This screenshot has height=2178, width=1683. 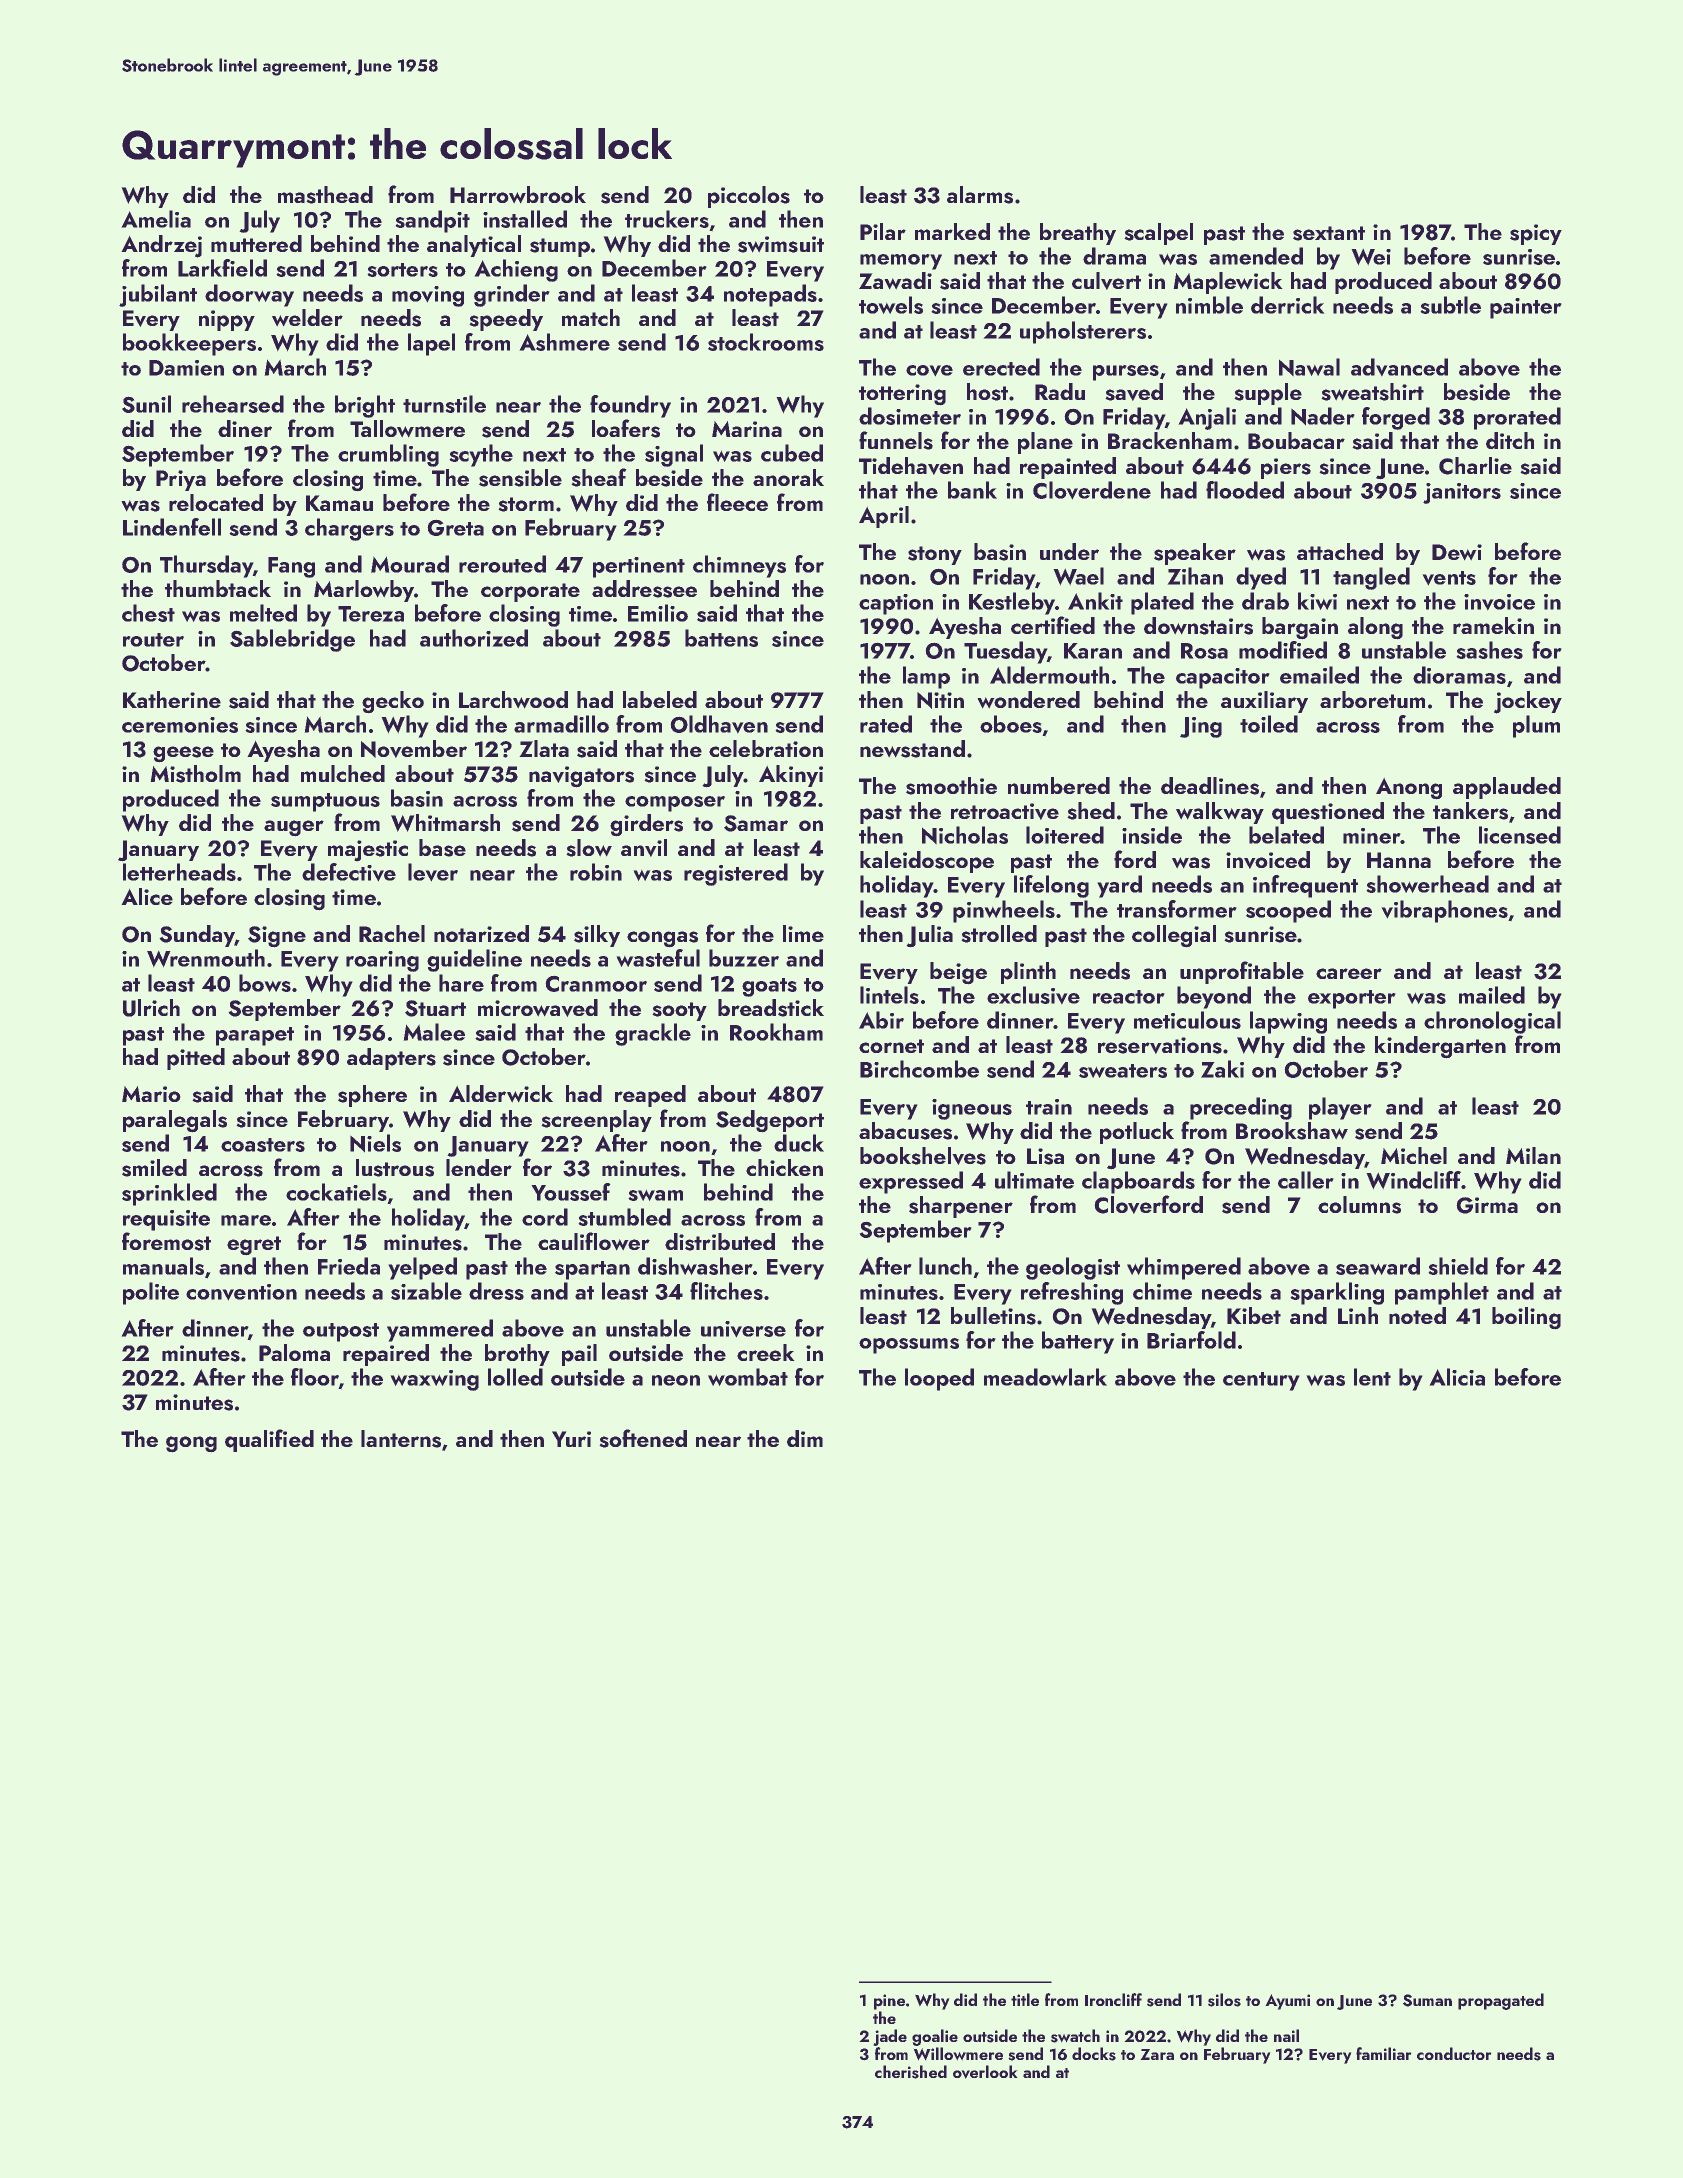 I want to click on stockrooms, so click(x=766, y=342).
